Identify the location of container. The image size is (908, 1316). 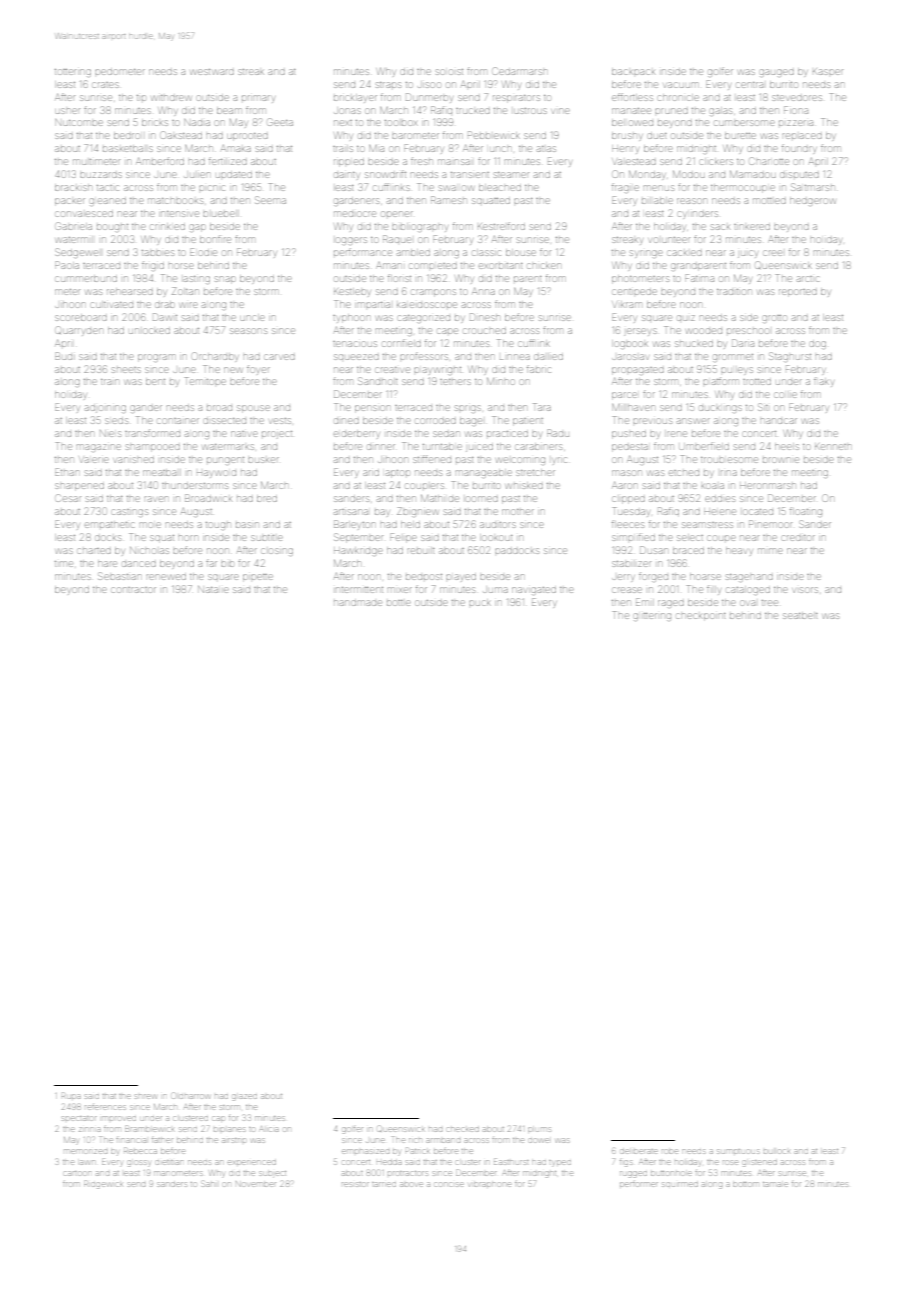
(178, 421).
